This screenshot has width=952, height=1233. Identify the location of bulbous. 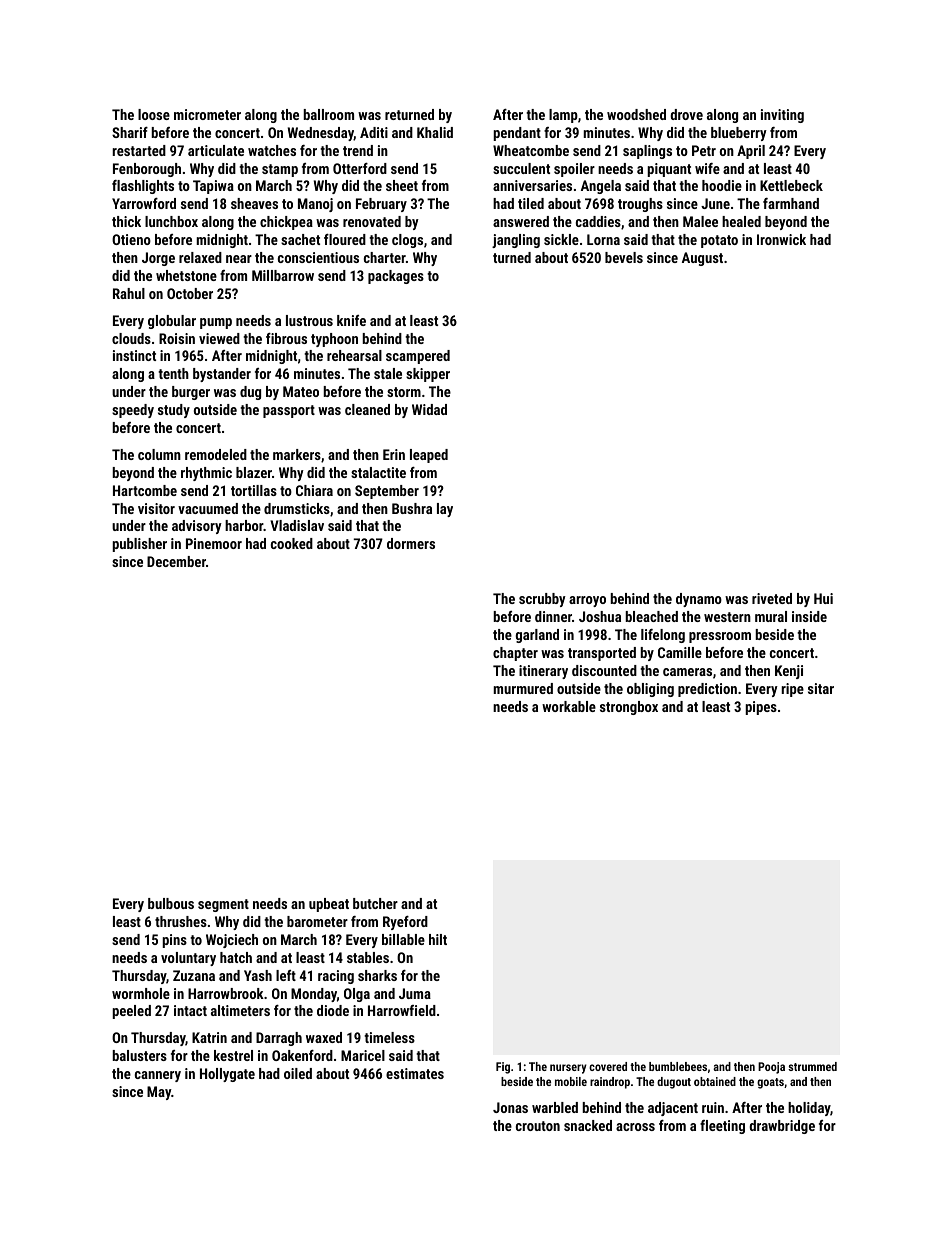
(171, 903).
